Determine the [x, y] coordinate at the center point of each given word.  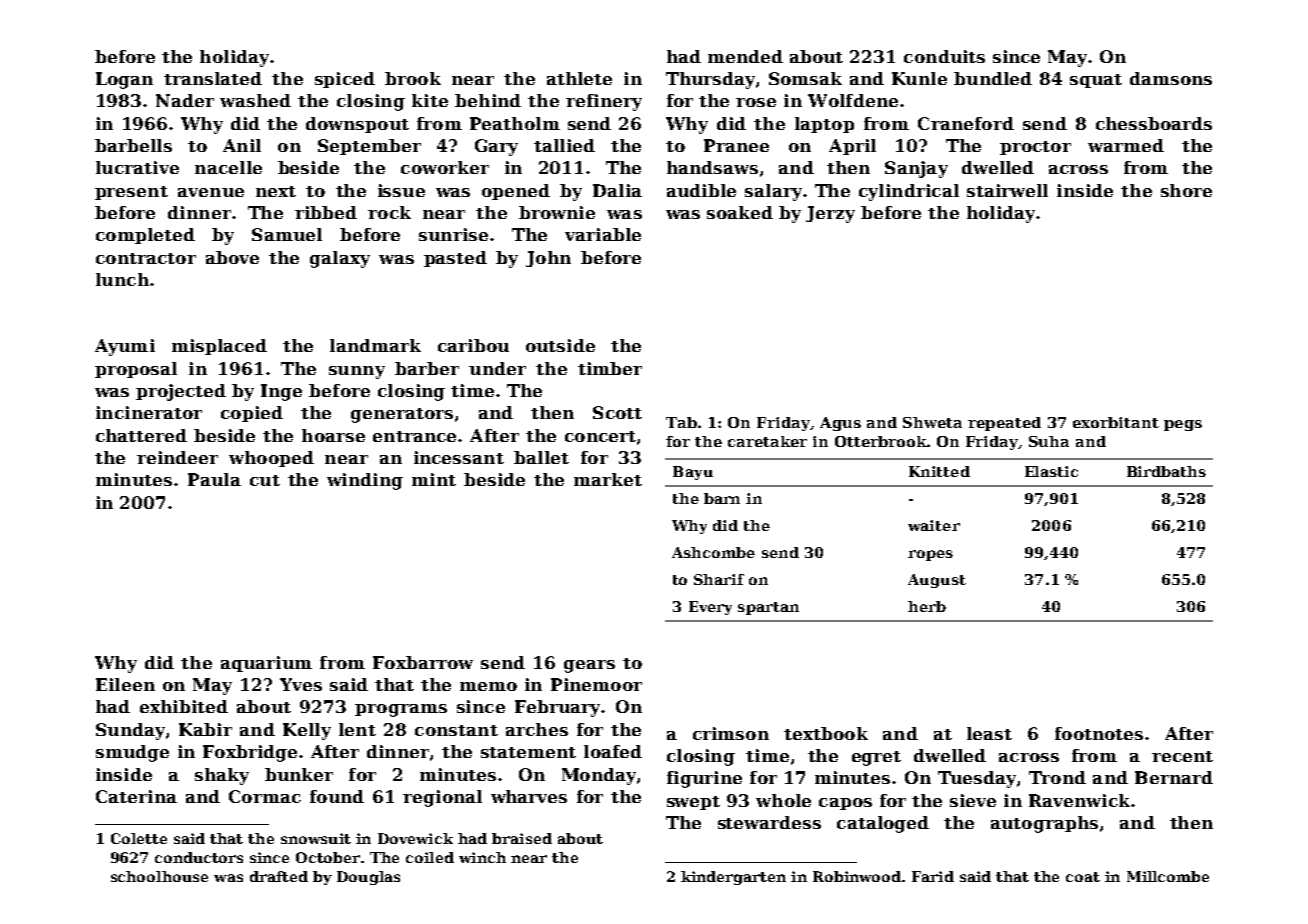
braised [522, 838]
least [989, 733]
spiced [345, 80]
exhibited [184, 706]
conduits [944, 56]
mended [745, 56]
